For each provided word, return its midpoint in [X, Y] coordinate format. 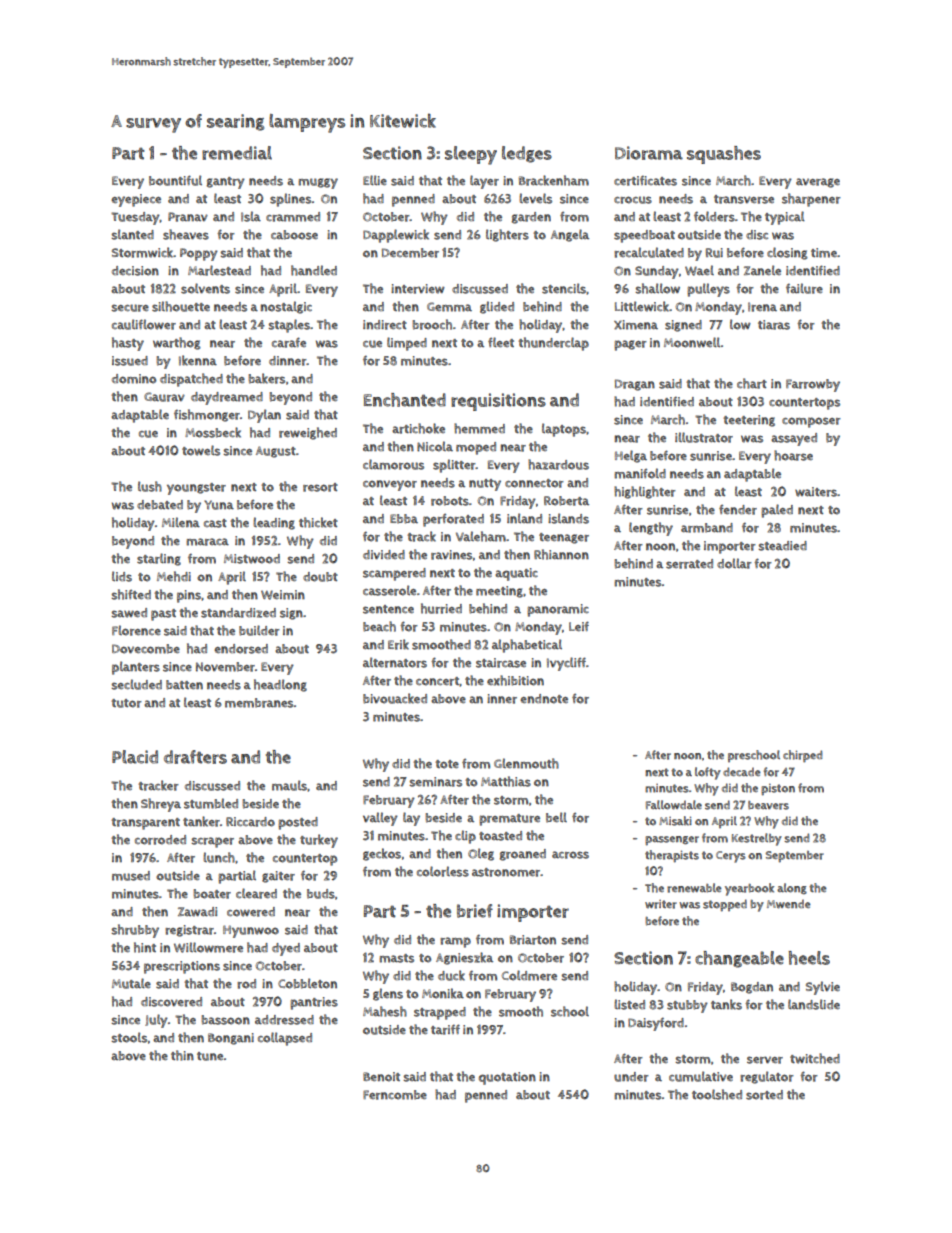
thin [182, 1055]
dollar [734, 563]
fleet [501, 342]
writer [661, 904]
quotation [507, 1078]
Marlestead [219, 270]
